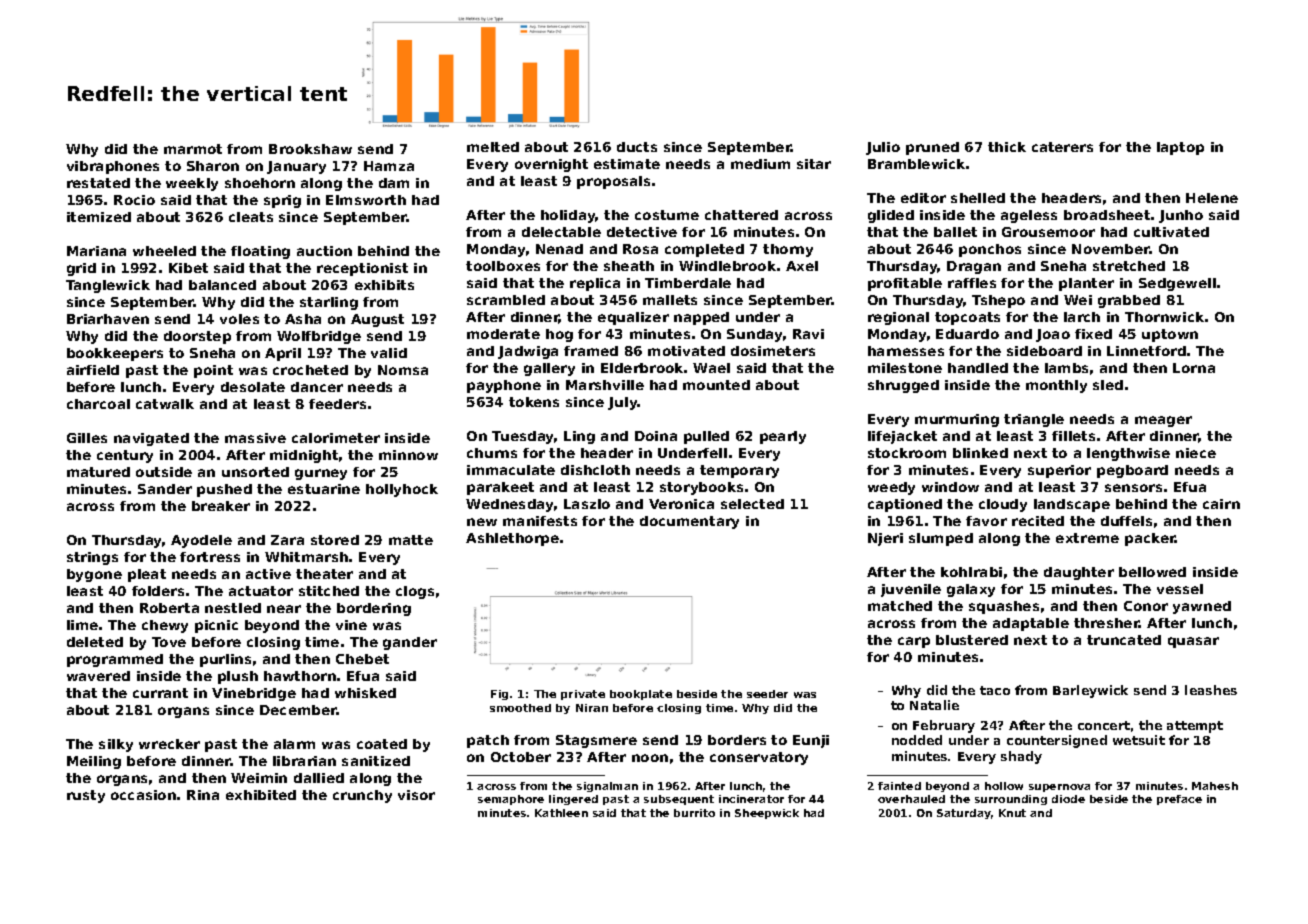 Image resolution: width=1308 pixels, height=924 pixels. Describe the element at coordinates (637, 147) in the screenshot. I see `ducts` at that location.
